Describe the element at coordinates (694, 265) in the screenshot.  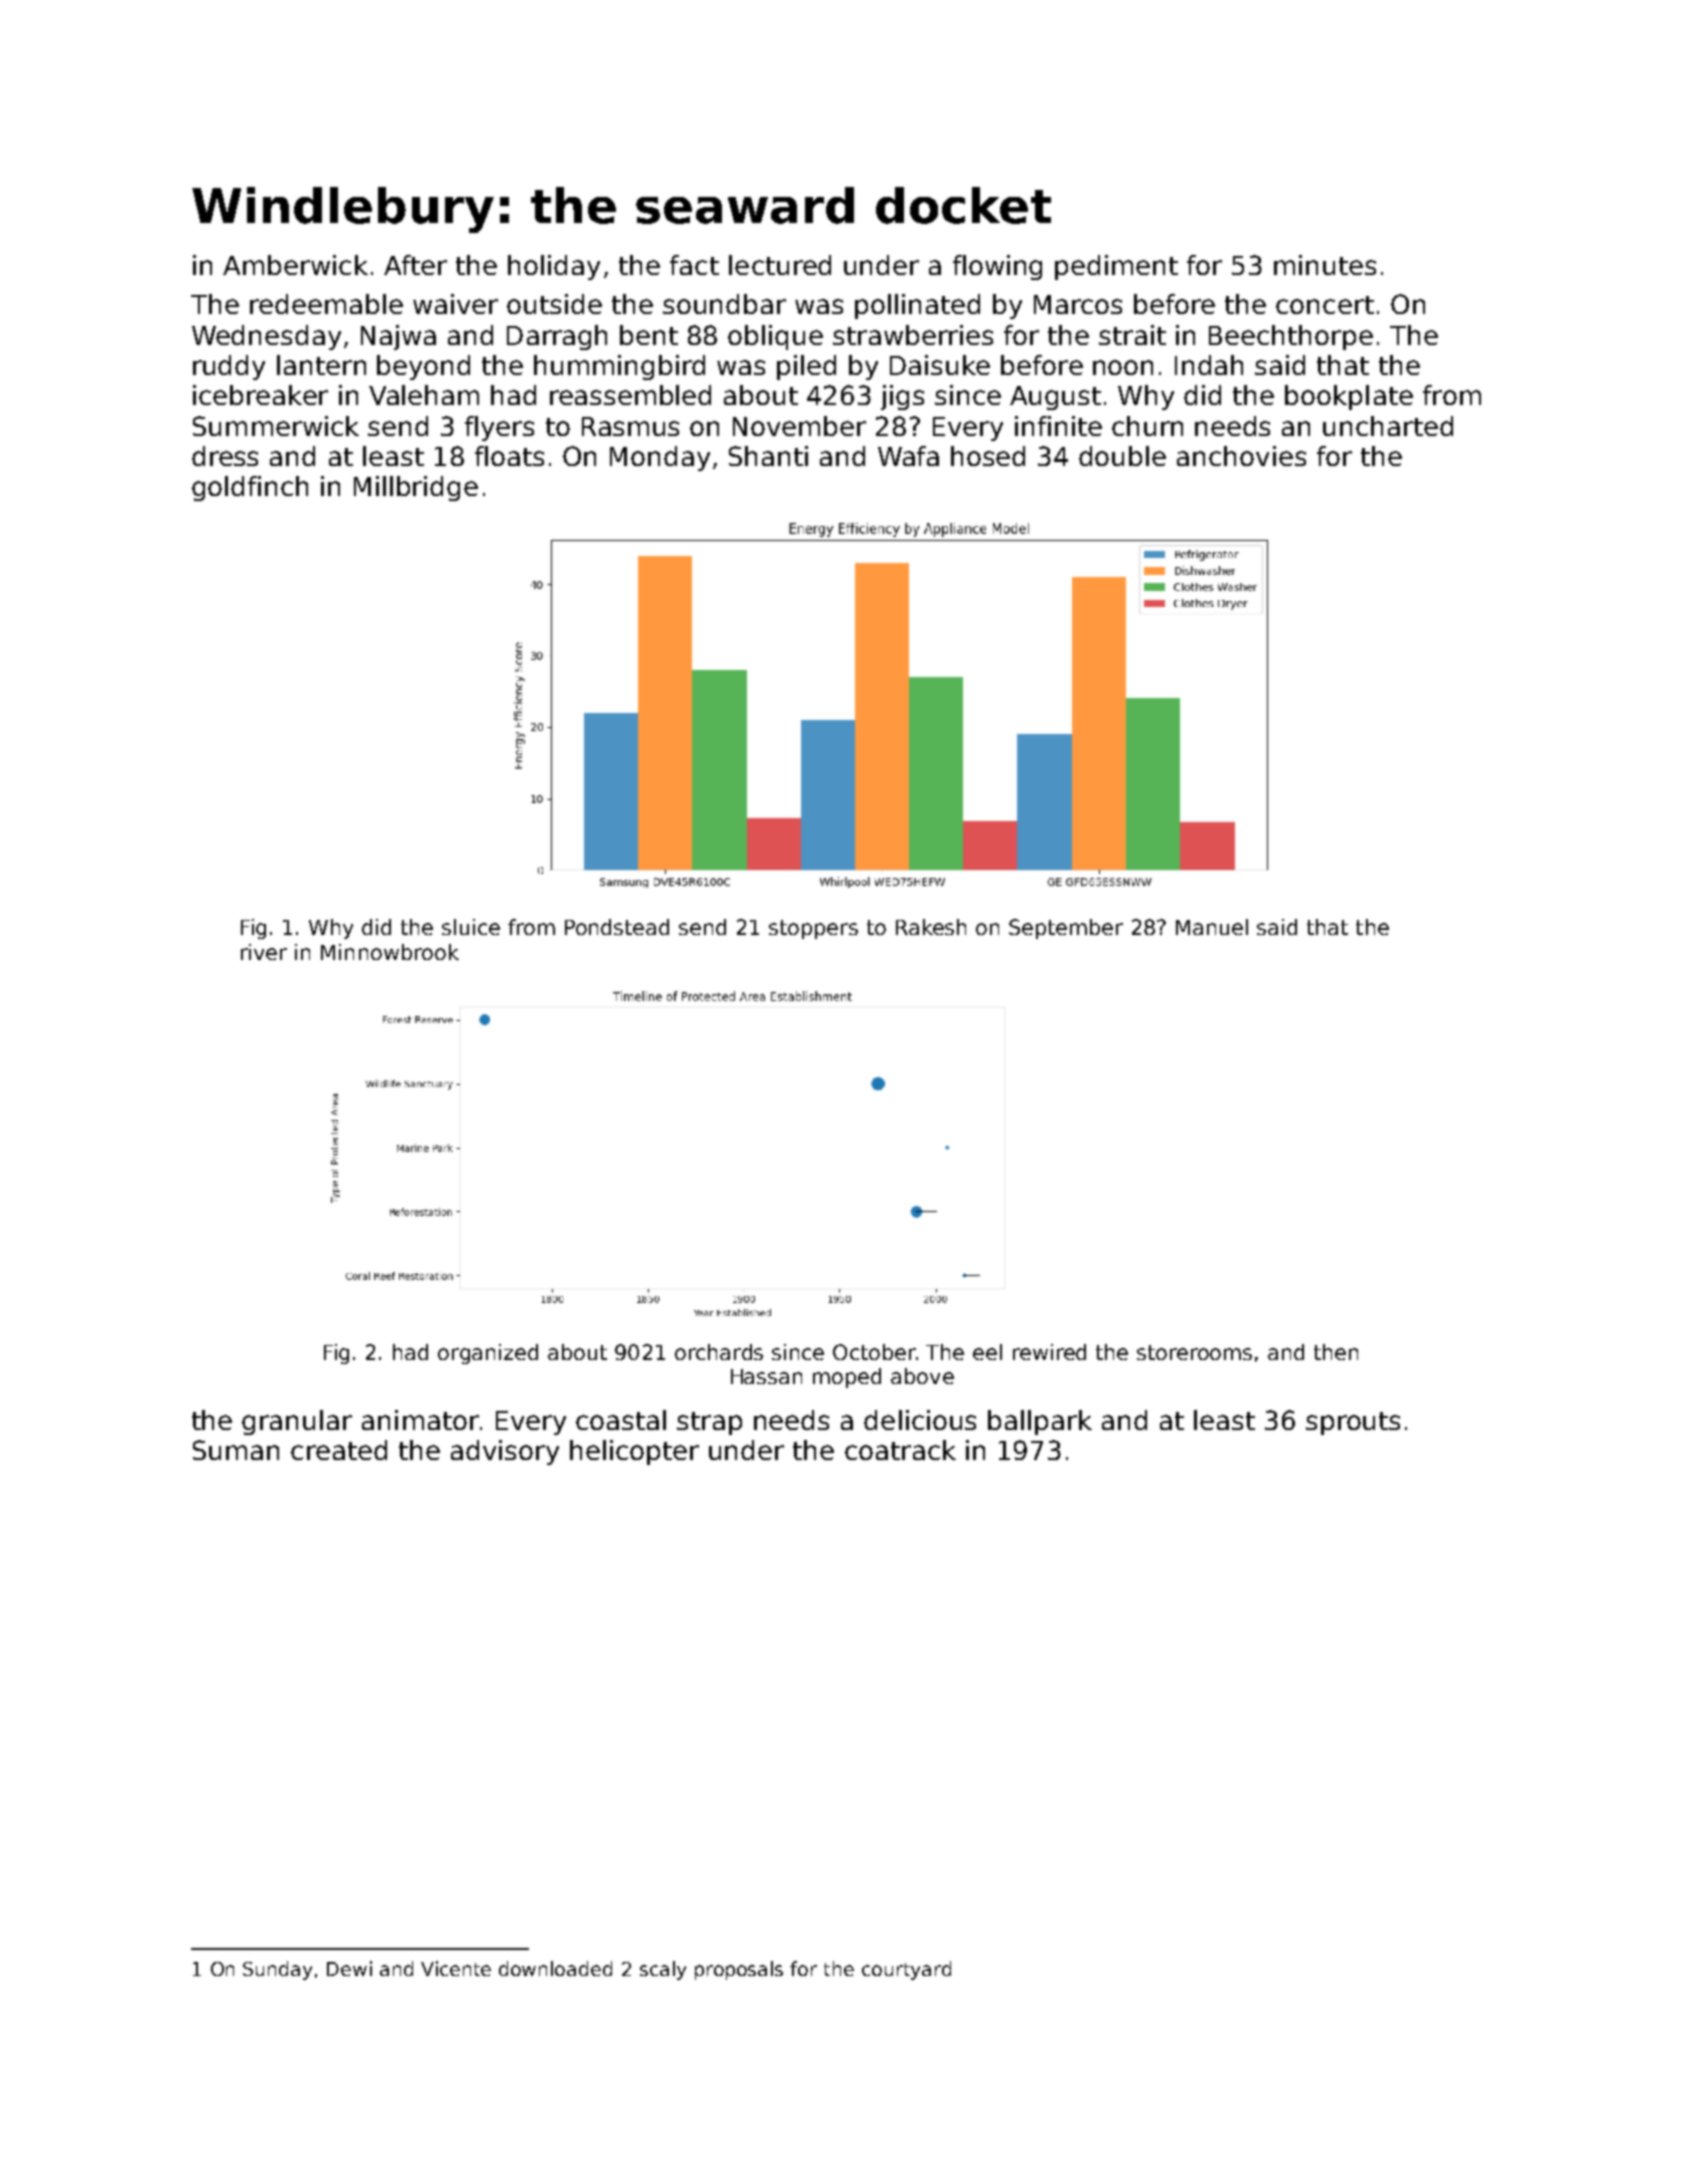
I see `fact` at that location.
